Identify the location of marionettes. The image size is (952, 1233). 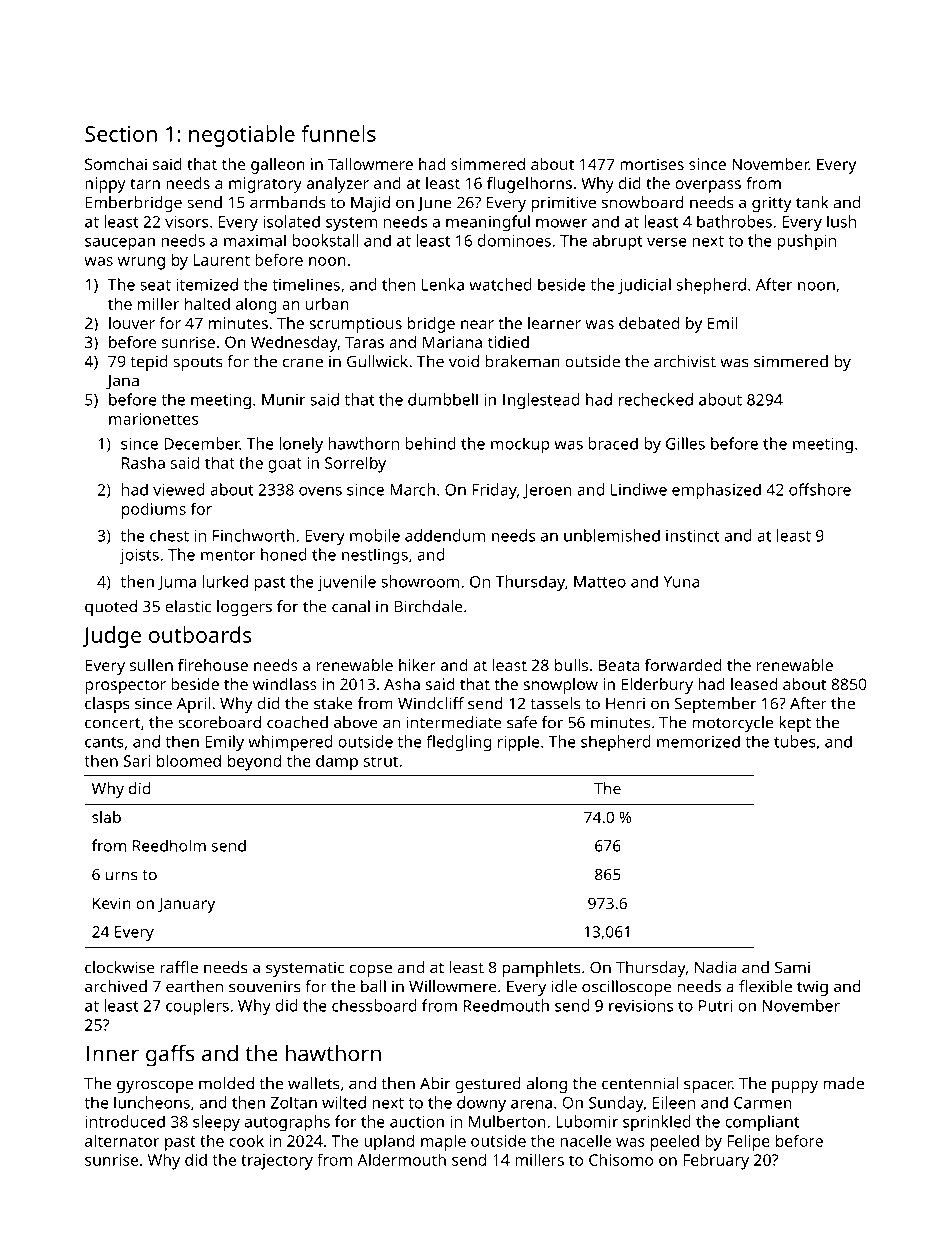
(153, 419).
